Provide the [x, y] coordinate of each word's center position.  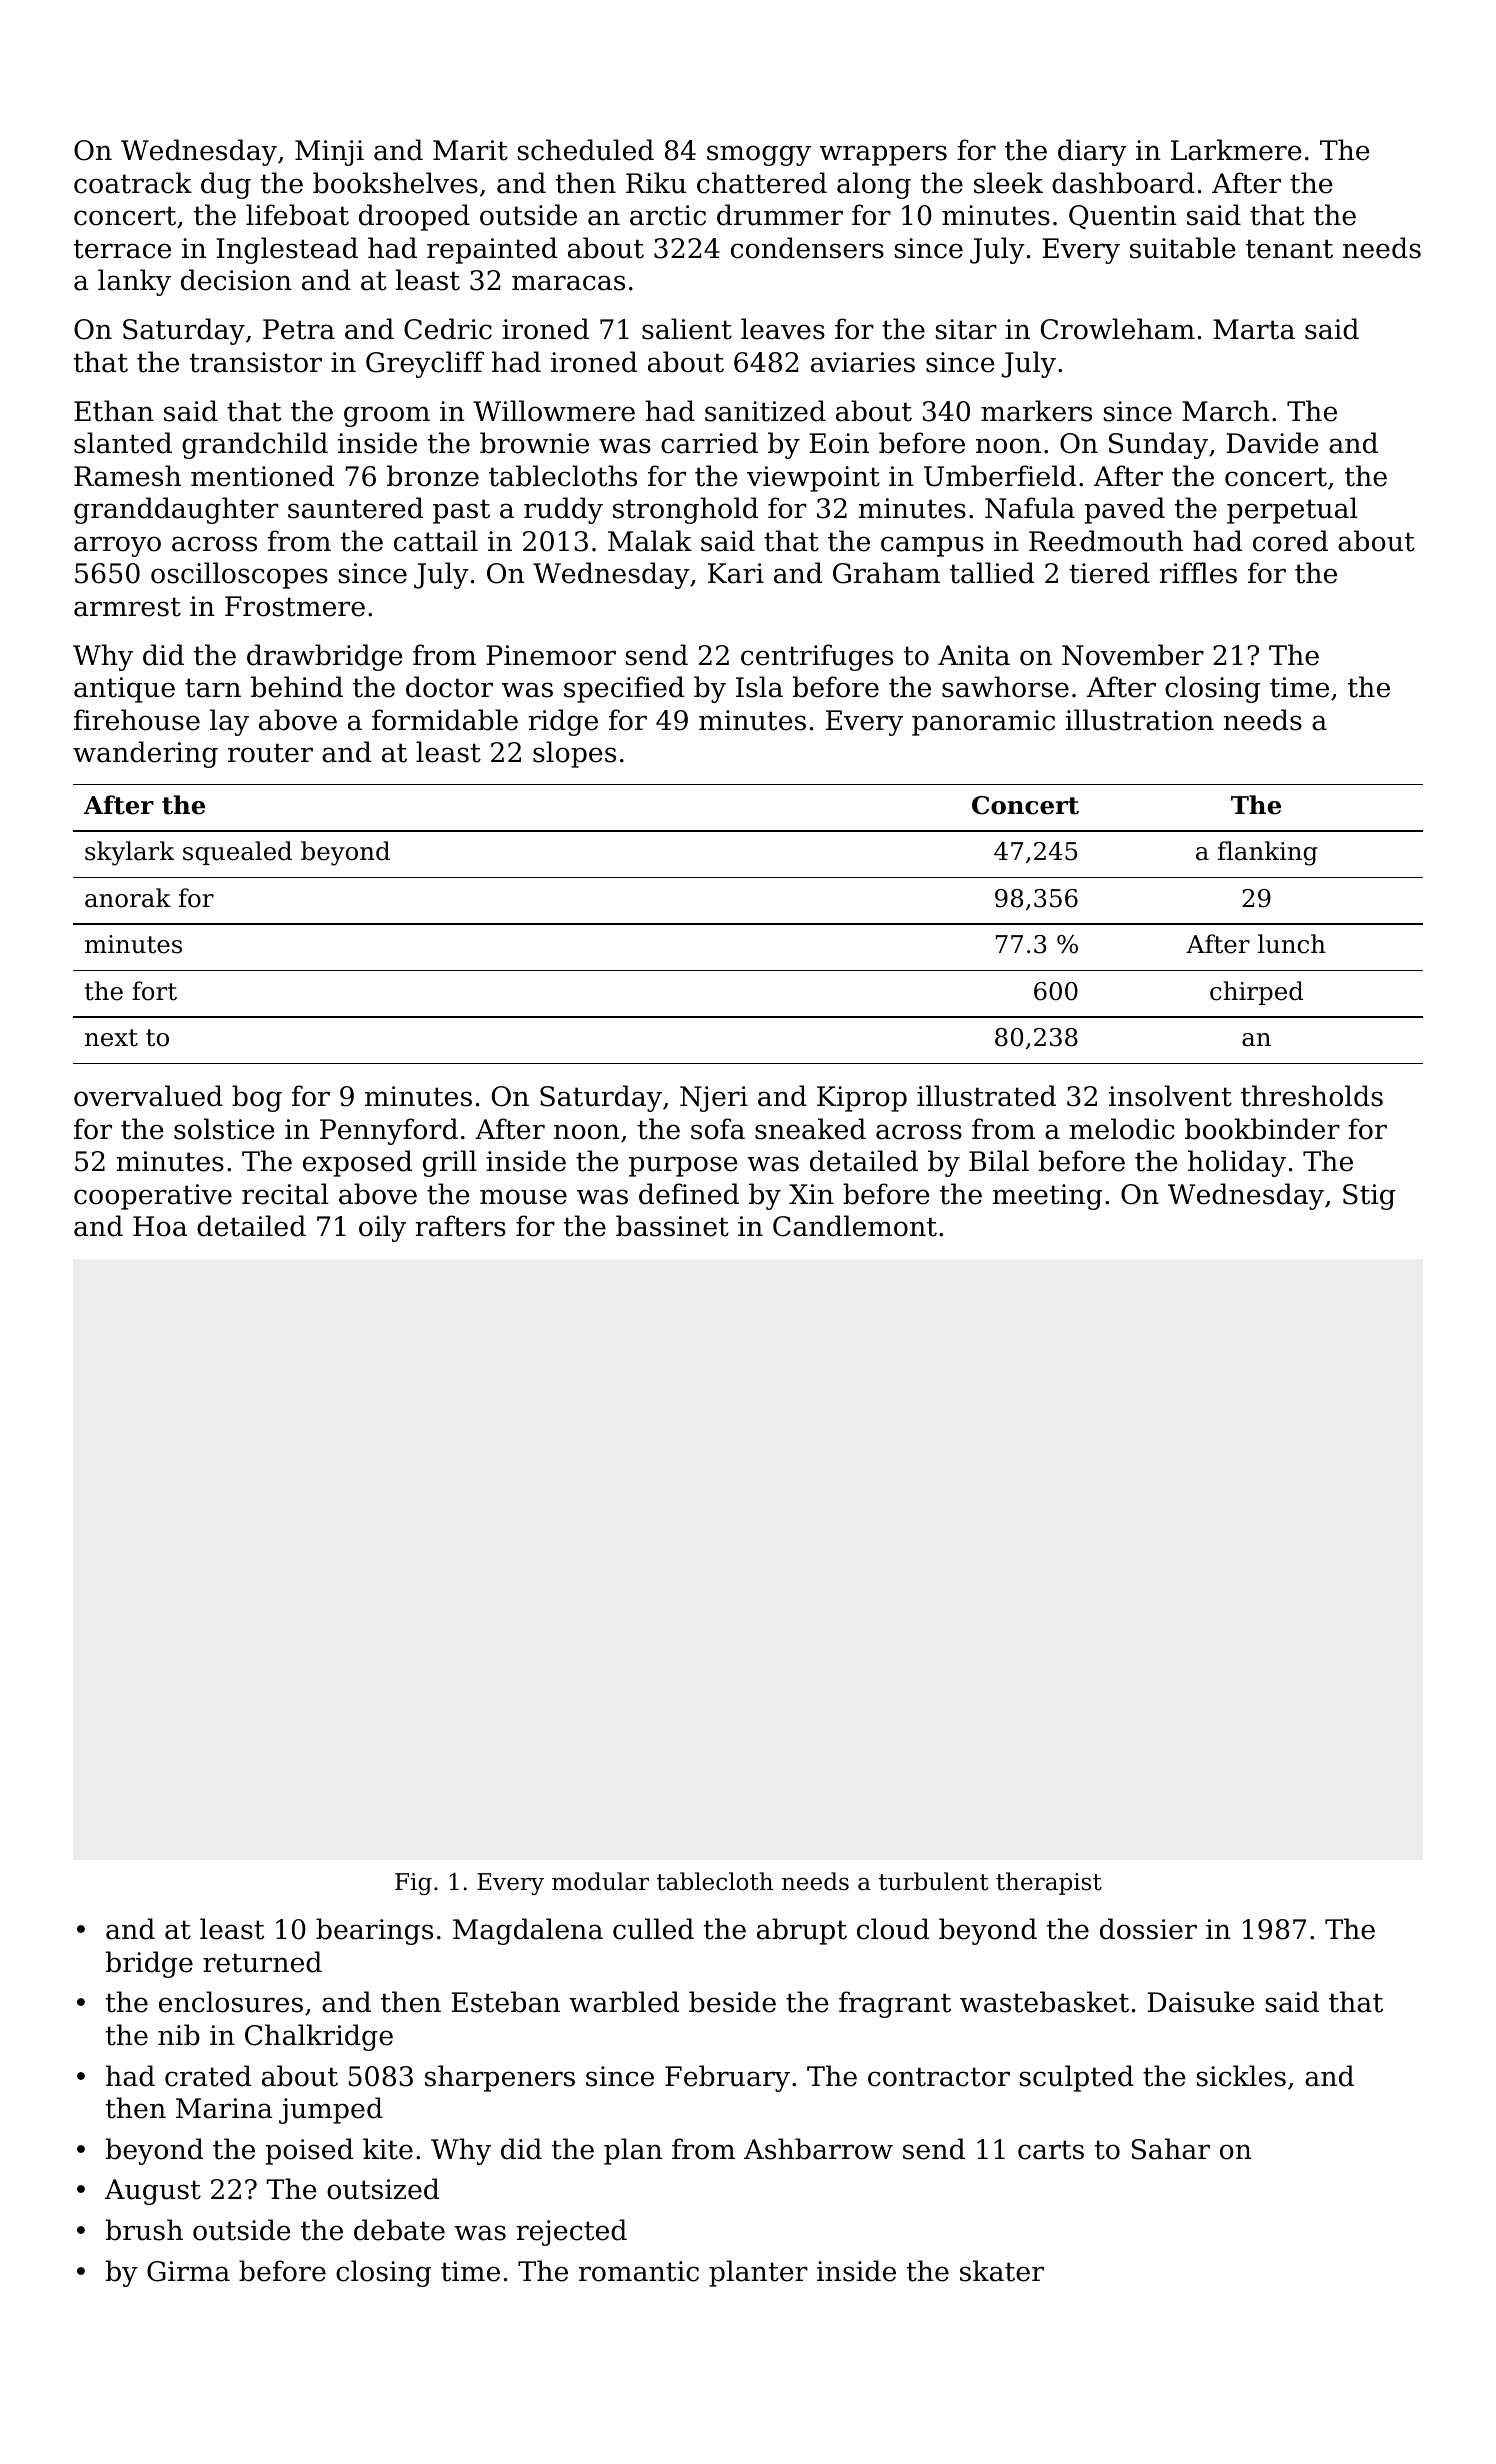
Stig [1369, 1197]
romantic [639, 2271]
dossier [1148, 1929]
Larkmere [1236, 150]
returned [262, 1962]
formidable [445, 720]
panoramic [983, 723]
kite [388, 2149]
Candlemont [855, 1226]
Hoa [160, 1226]
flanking [1268, 853]
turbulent [933, 1881]
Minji [329, 153]
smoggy [759, 155]
